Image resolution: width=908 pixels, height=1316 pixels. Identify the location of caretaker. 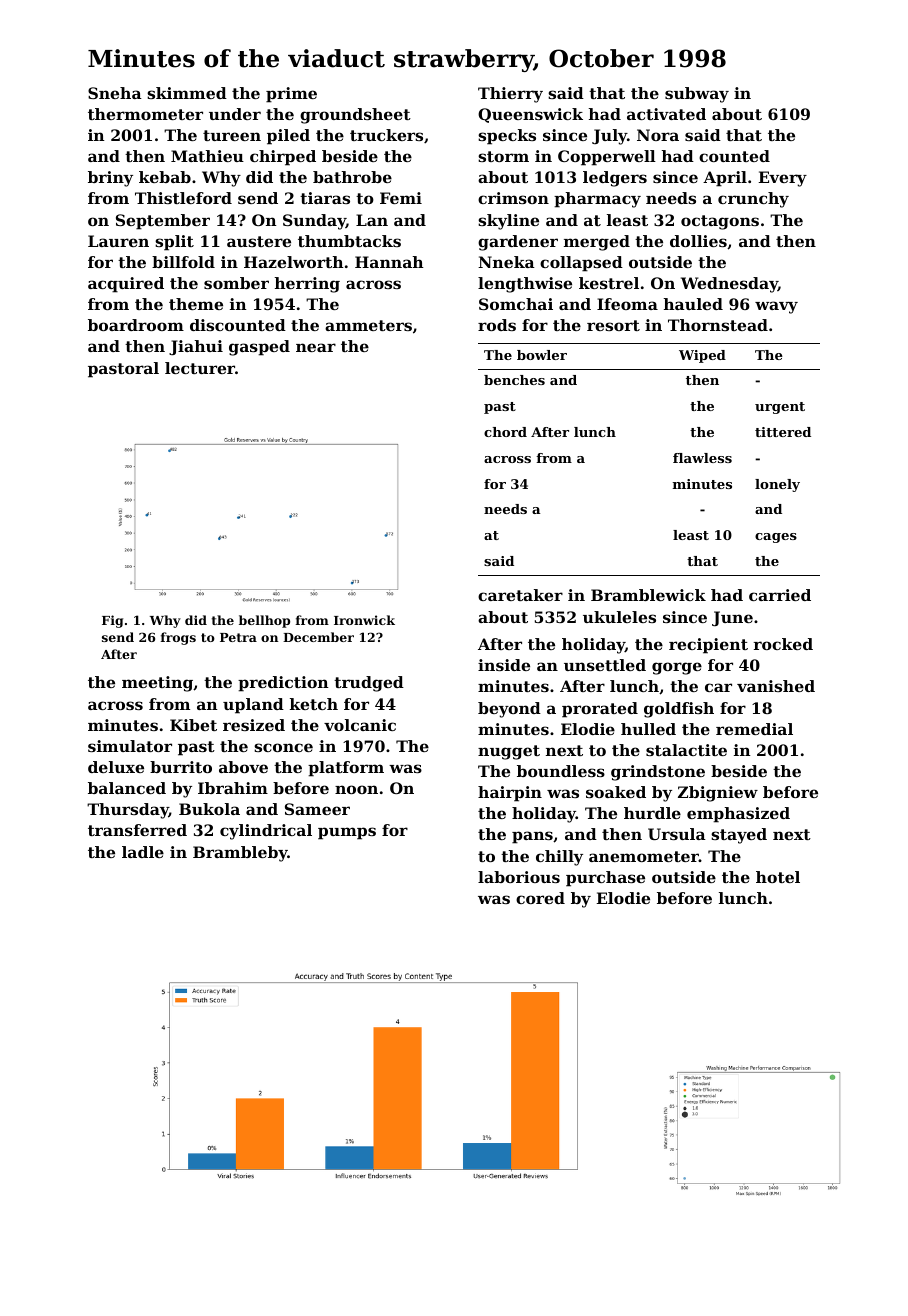
(520, 595).
